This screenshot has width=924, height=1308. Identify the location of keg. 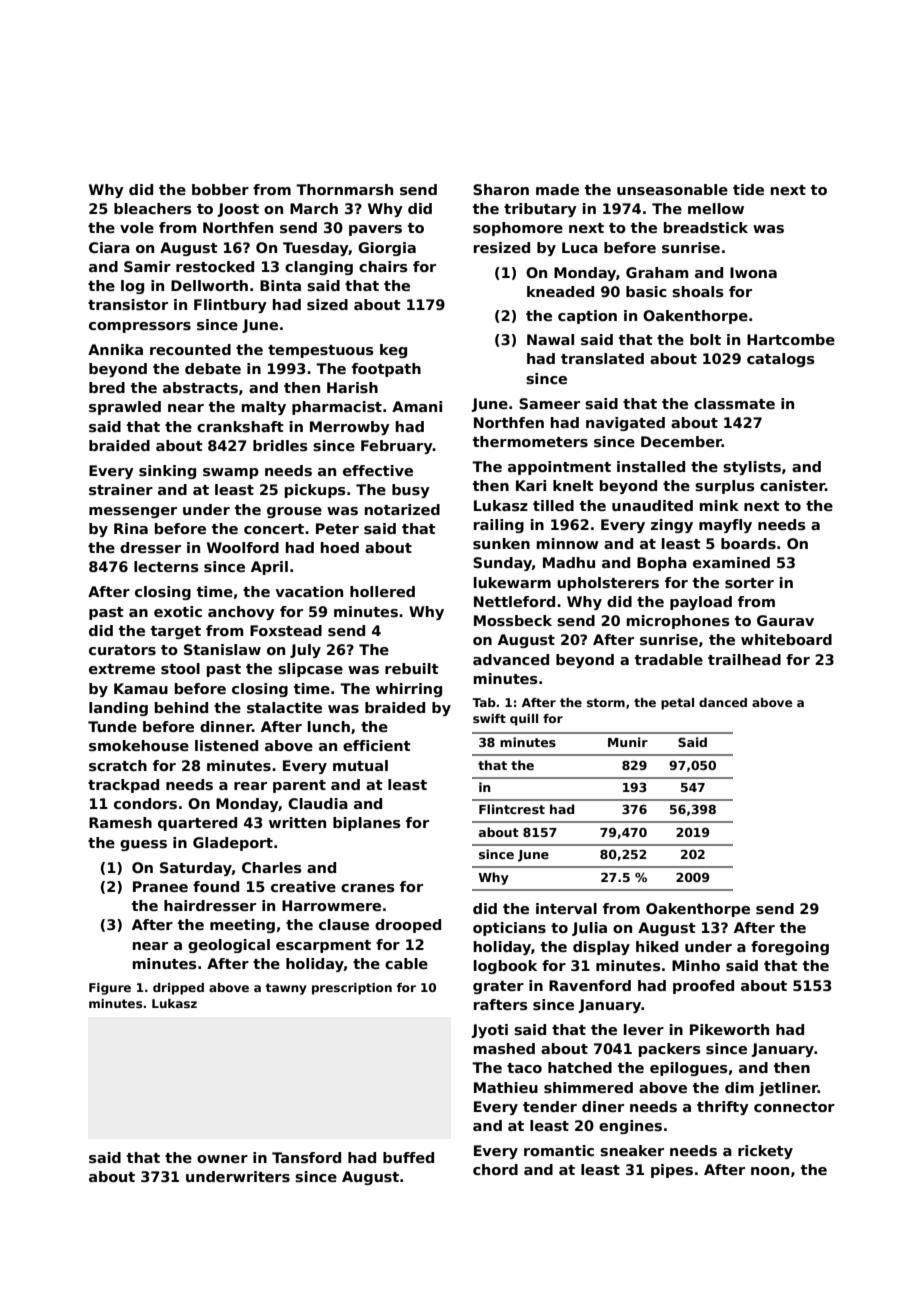
(393, 351).
